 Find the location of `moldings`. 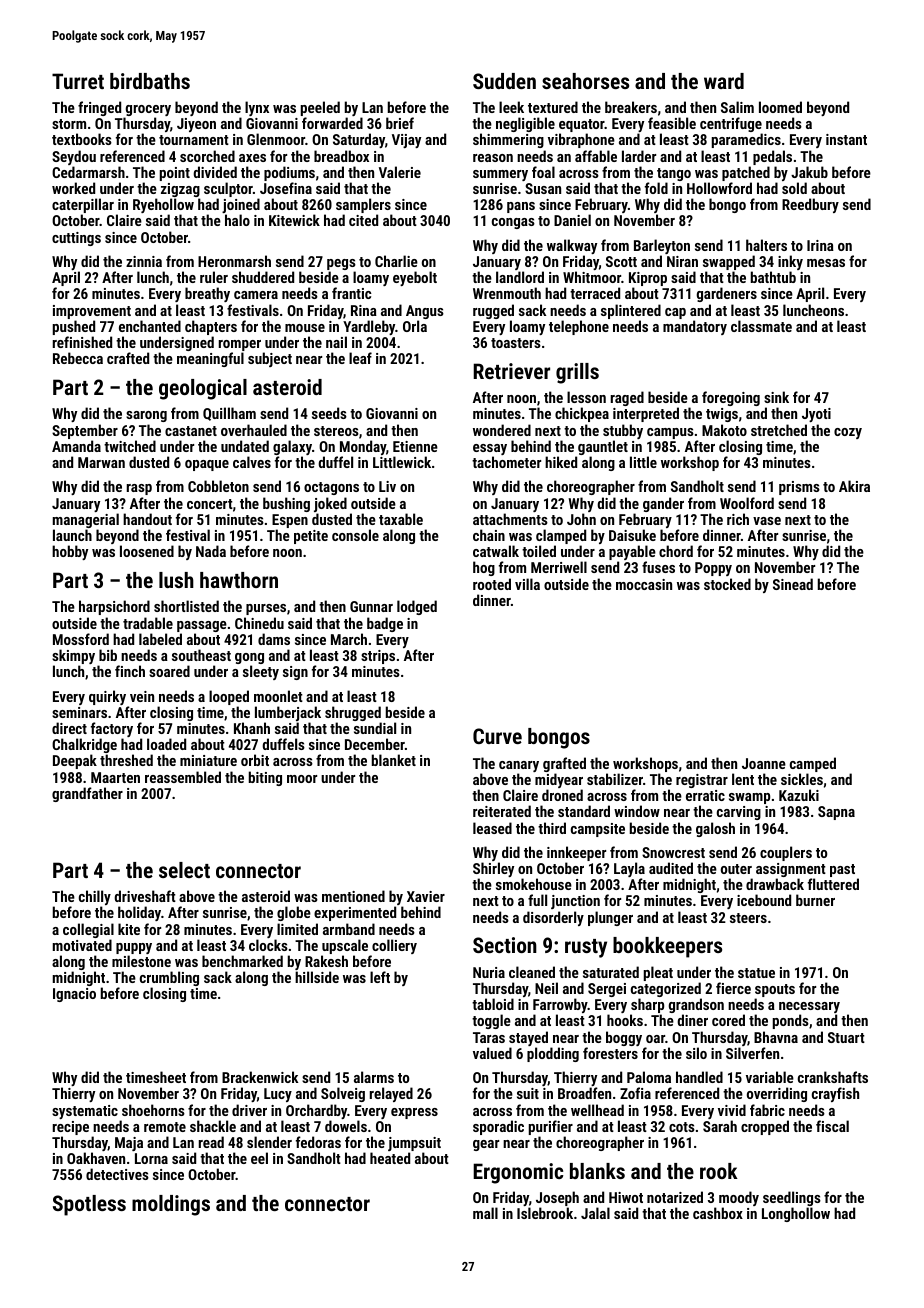

moldings is located at coordinates (171, 1205).
